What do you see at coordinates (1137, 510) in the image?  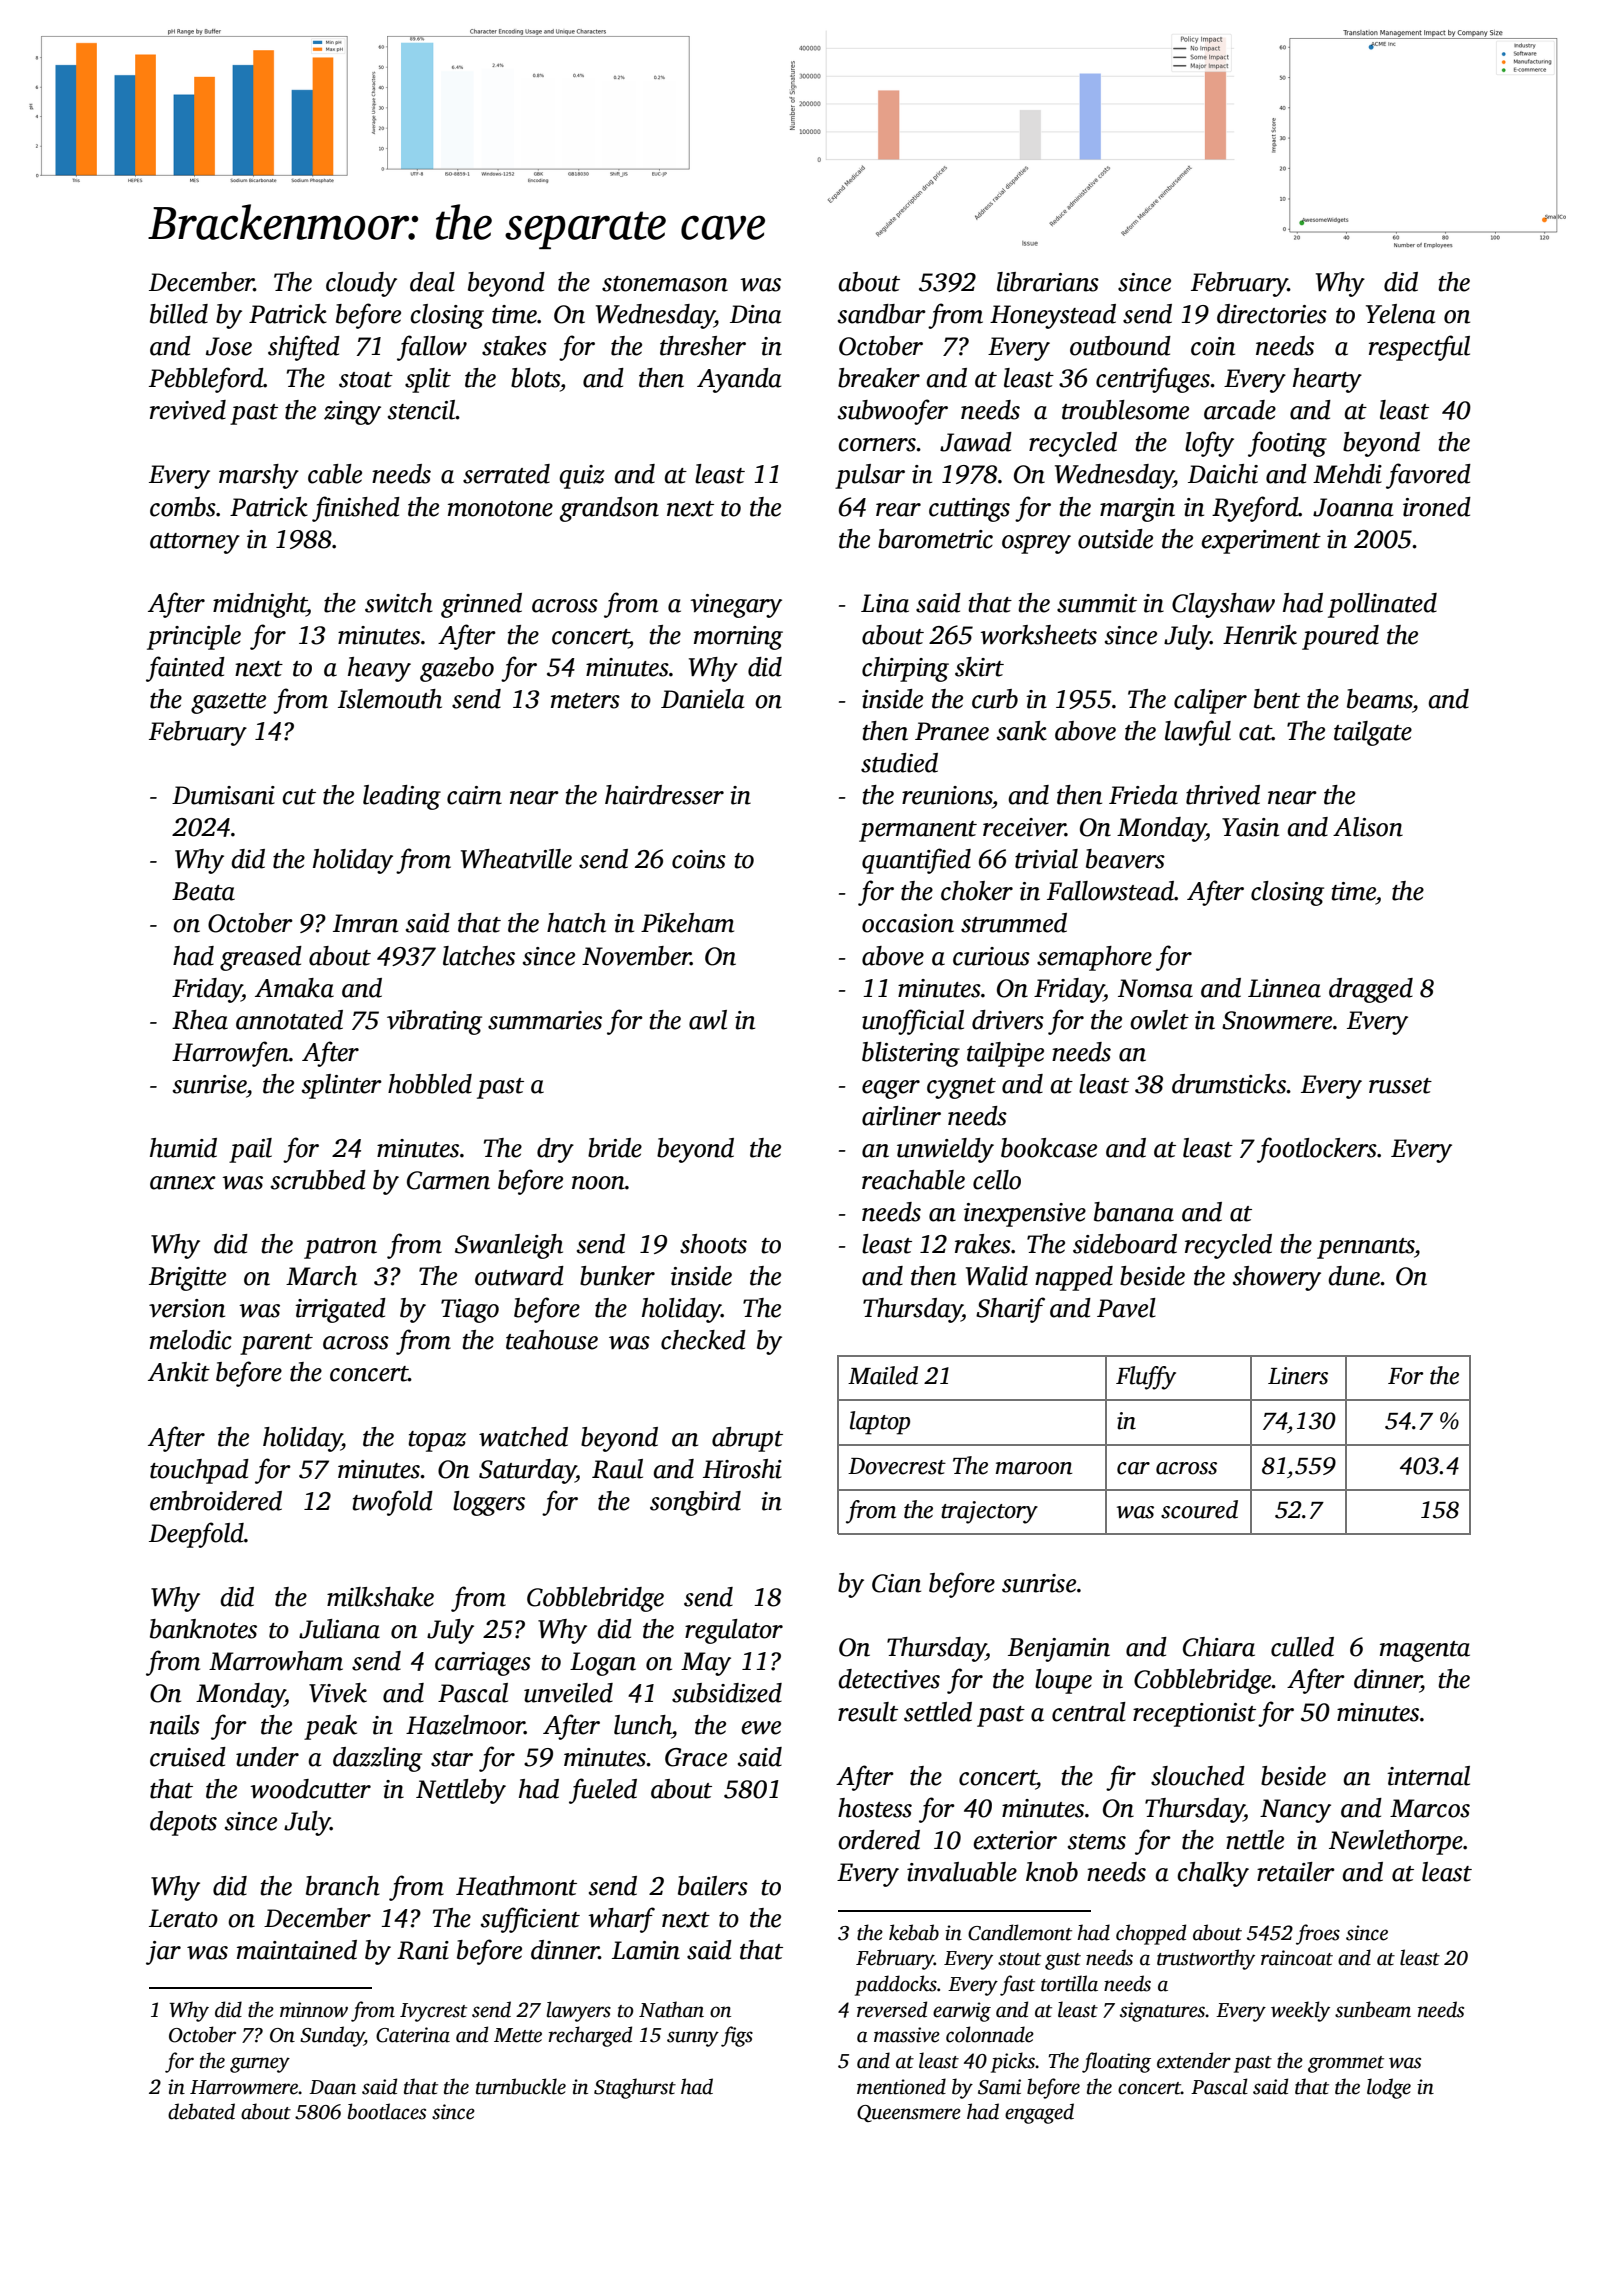 I see `margin` at bounding box center [1137, 510].
